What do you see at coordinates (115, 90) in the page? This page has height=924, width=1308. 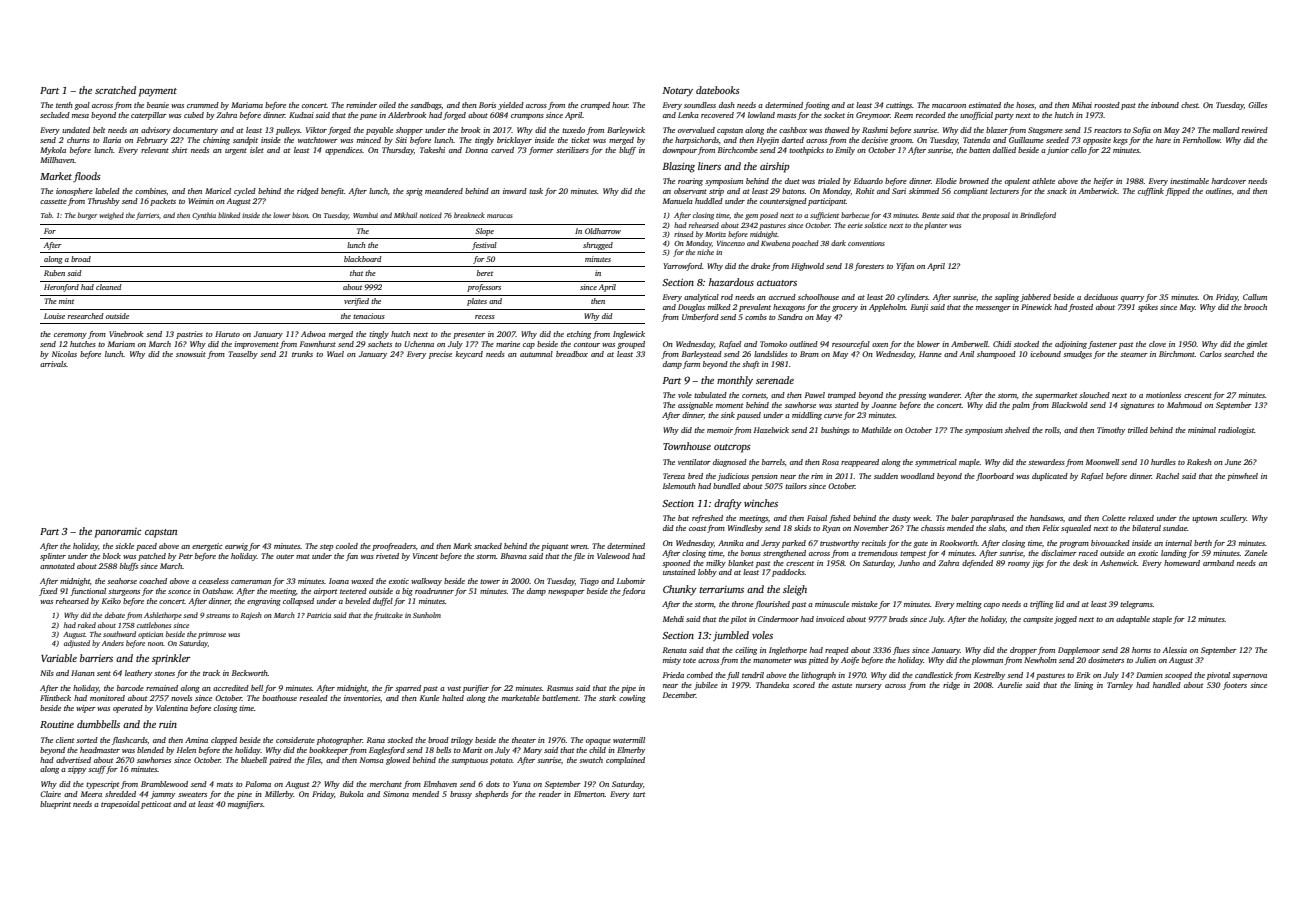 I see `scratched` at bounding box center [115, 90].
